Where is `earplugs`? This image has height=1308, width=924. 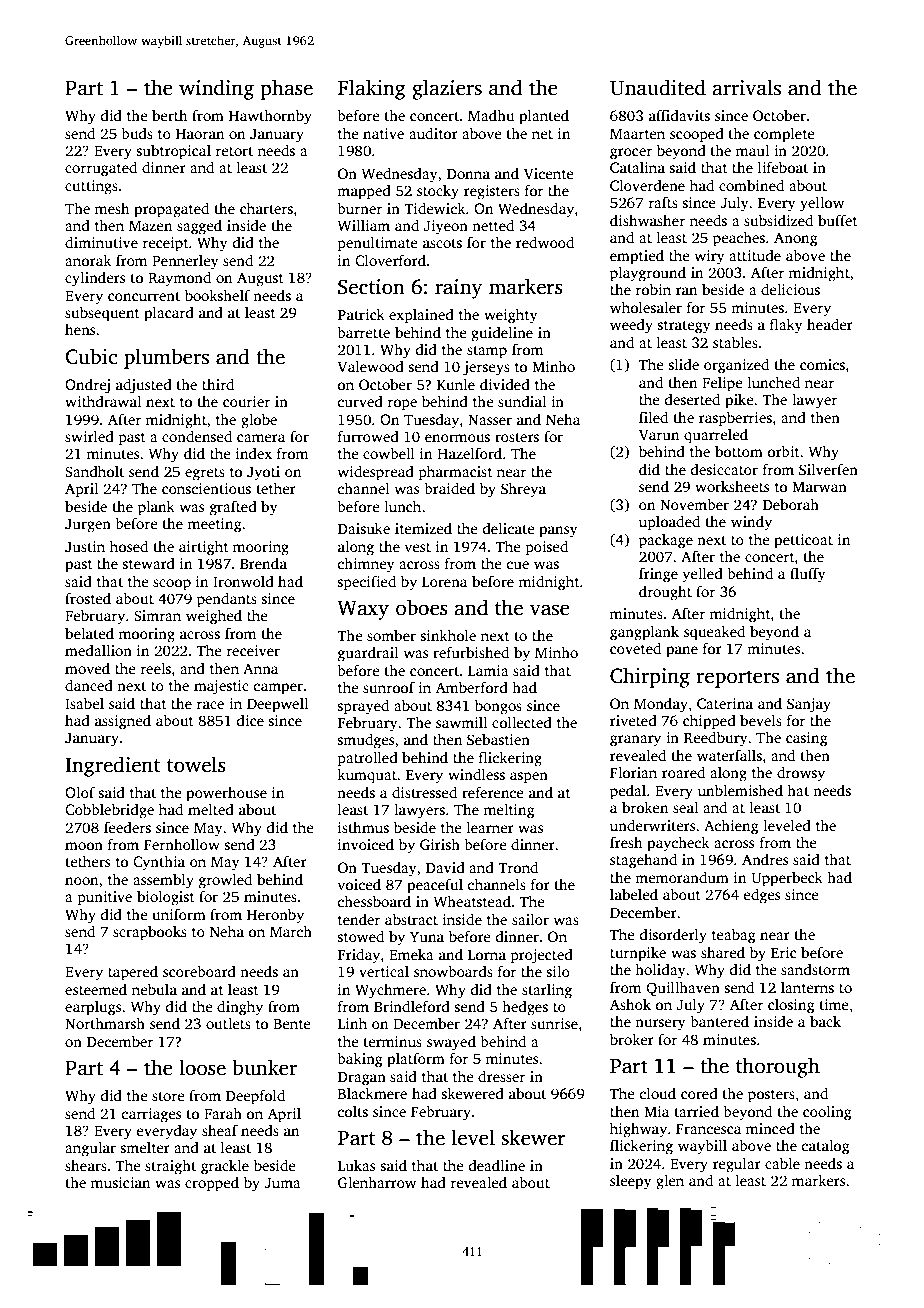 earplugs is located at coordinates (93, 1008).
